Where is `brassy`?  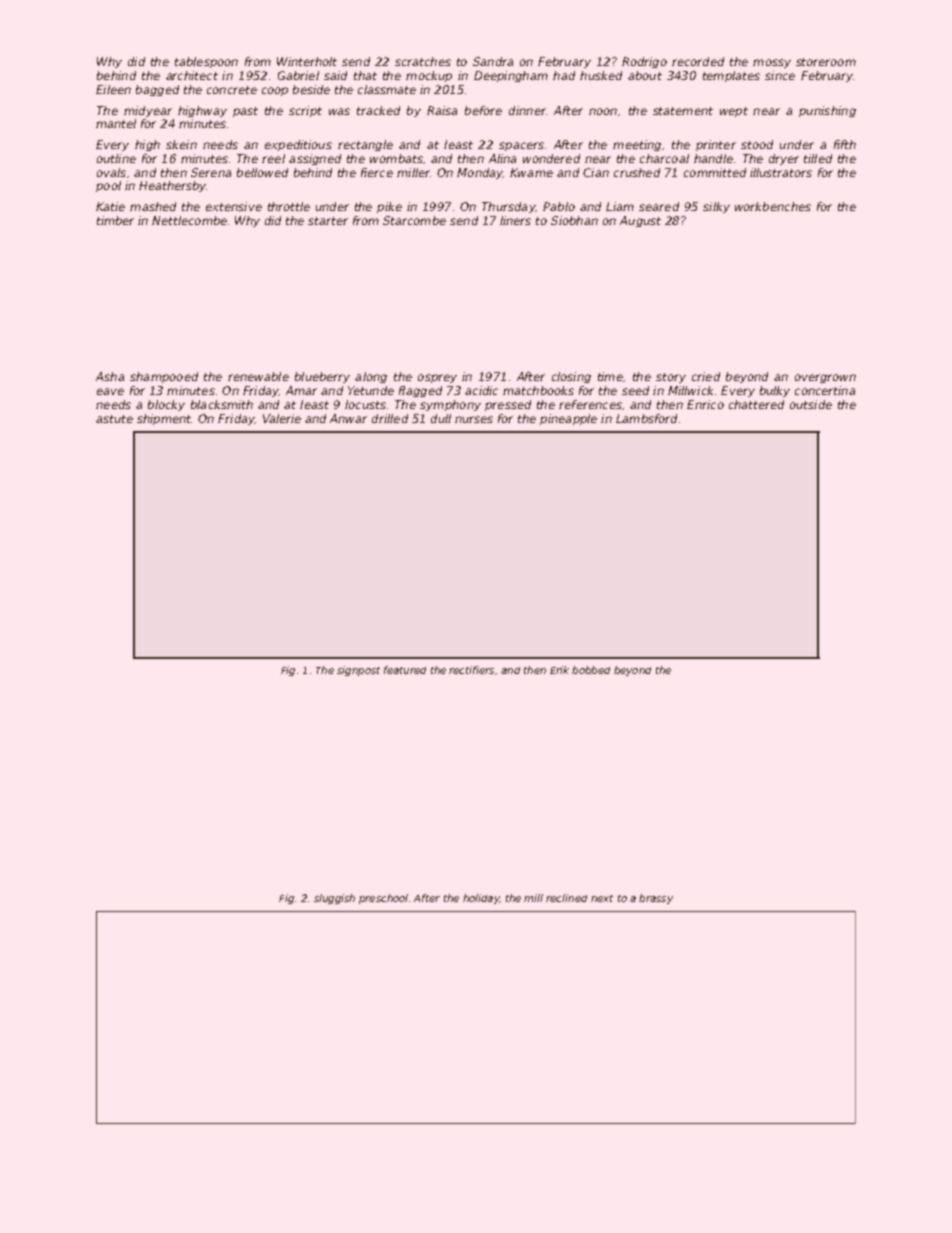
brassy is located at coordinates (656, 899).
